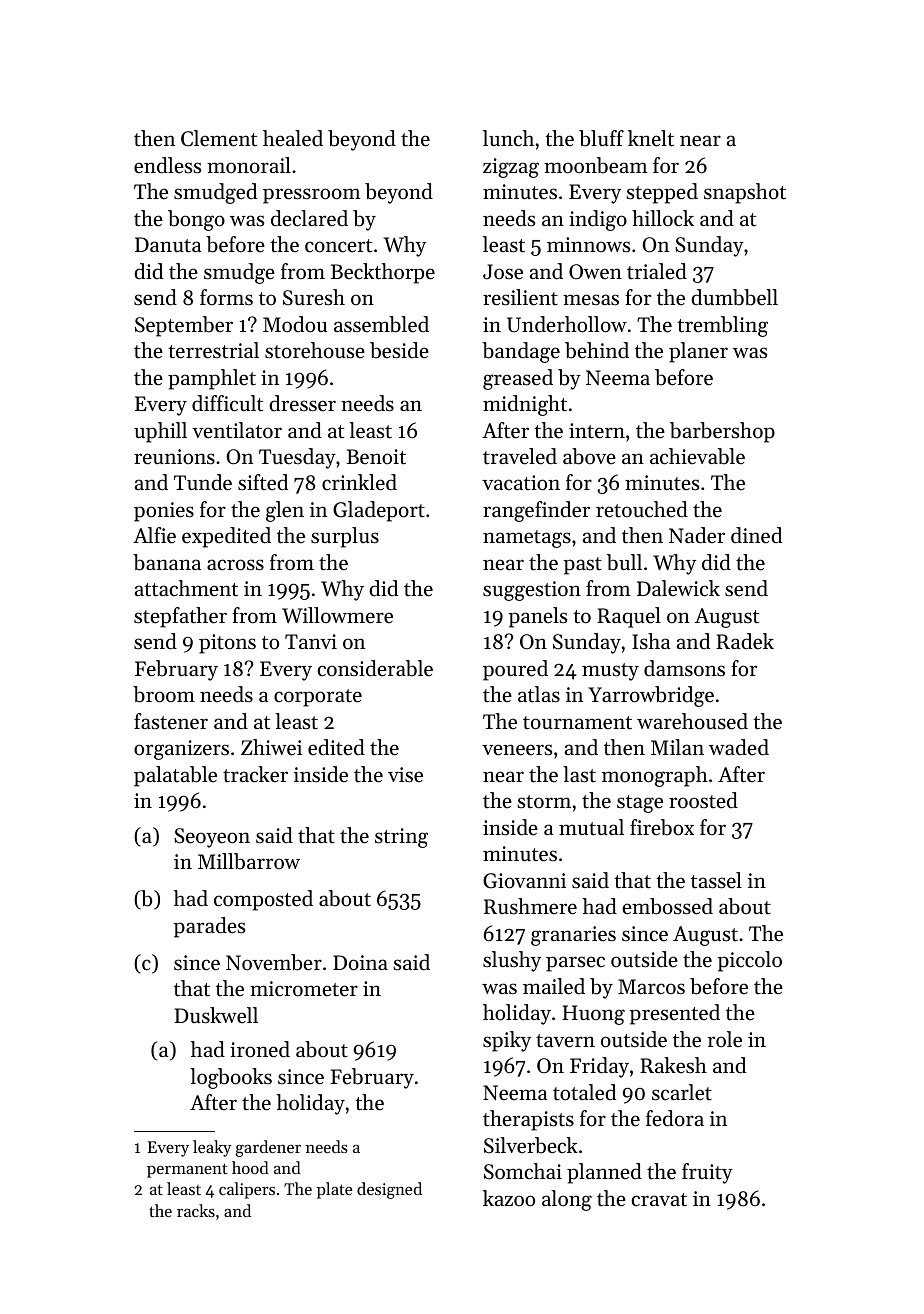 Image resolution: width=924 pixels, height=1314 pixels. I want to click on Clement, so click(219, 138).
